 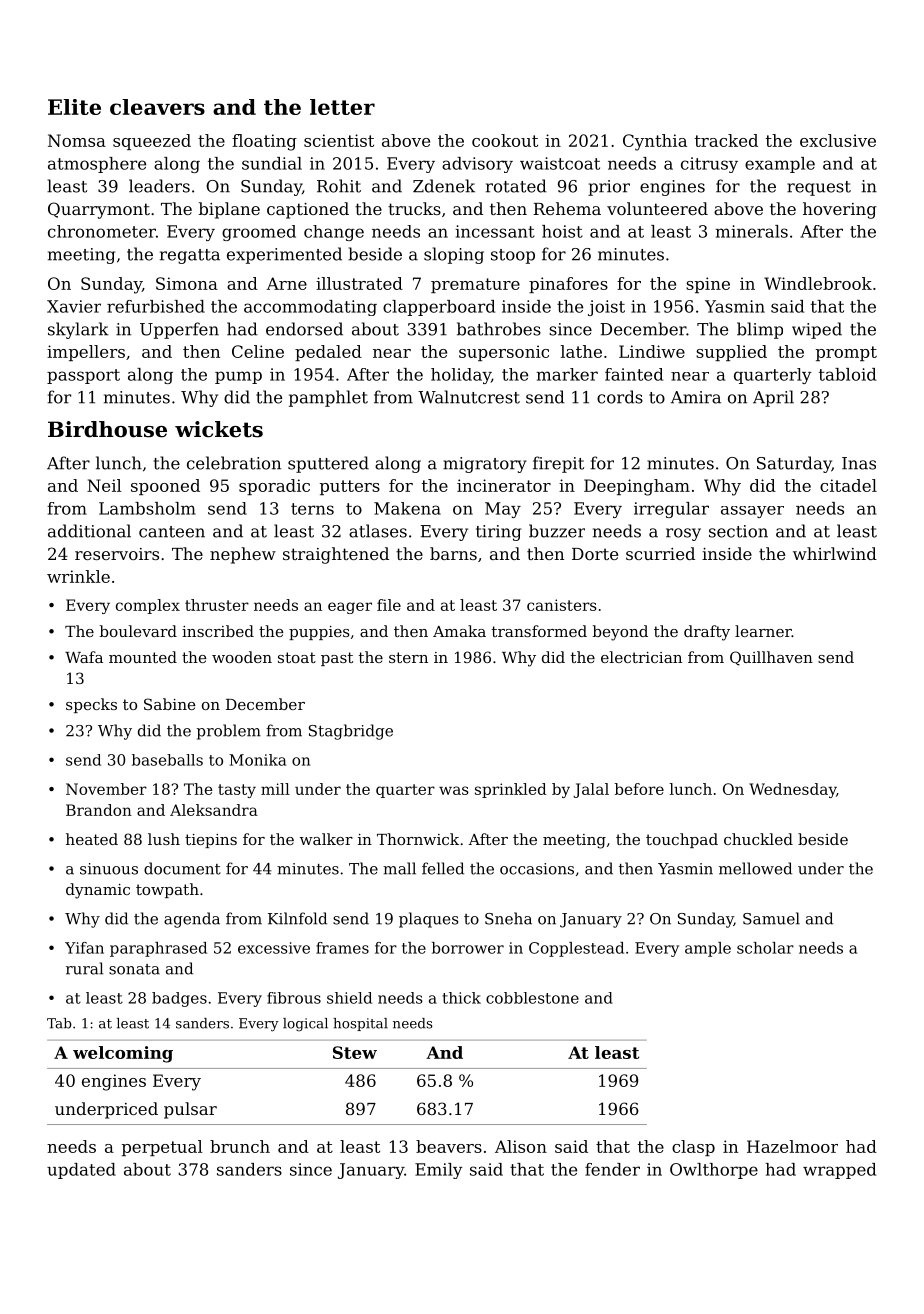 What do you see at coordinates (439, 1171) in the screenshot?
I see `Emily` at bounding box center [439, 1171].
